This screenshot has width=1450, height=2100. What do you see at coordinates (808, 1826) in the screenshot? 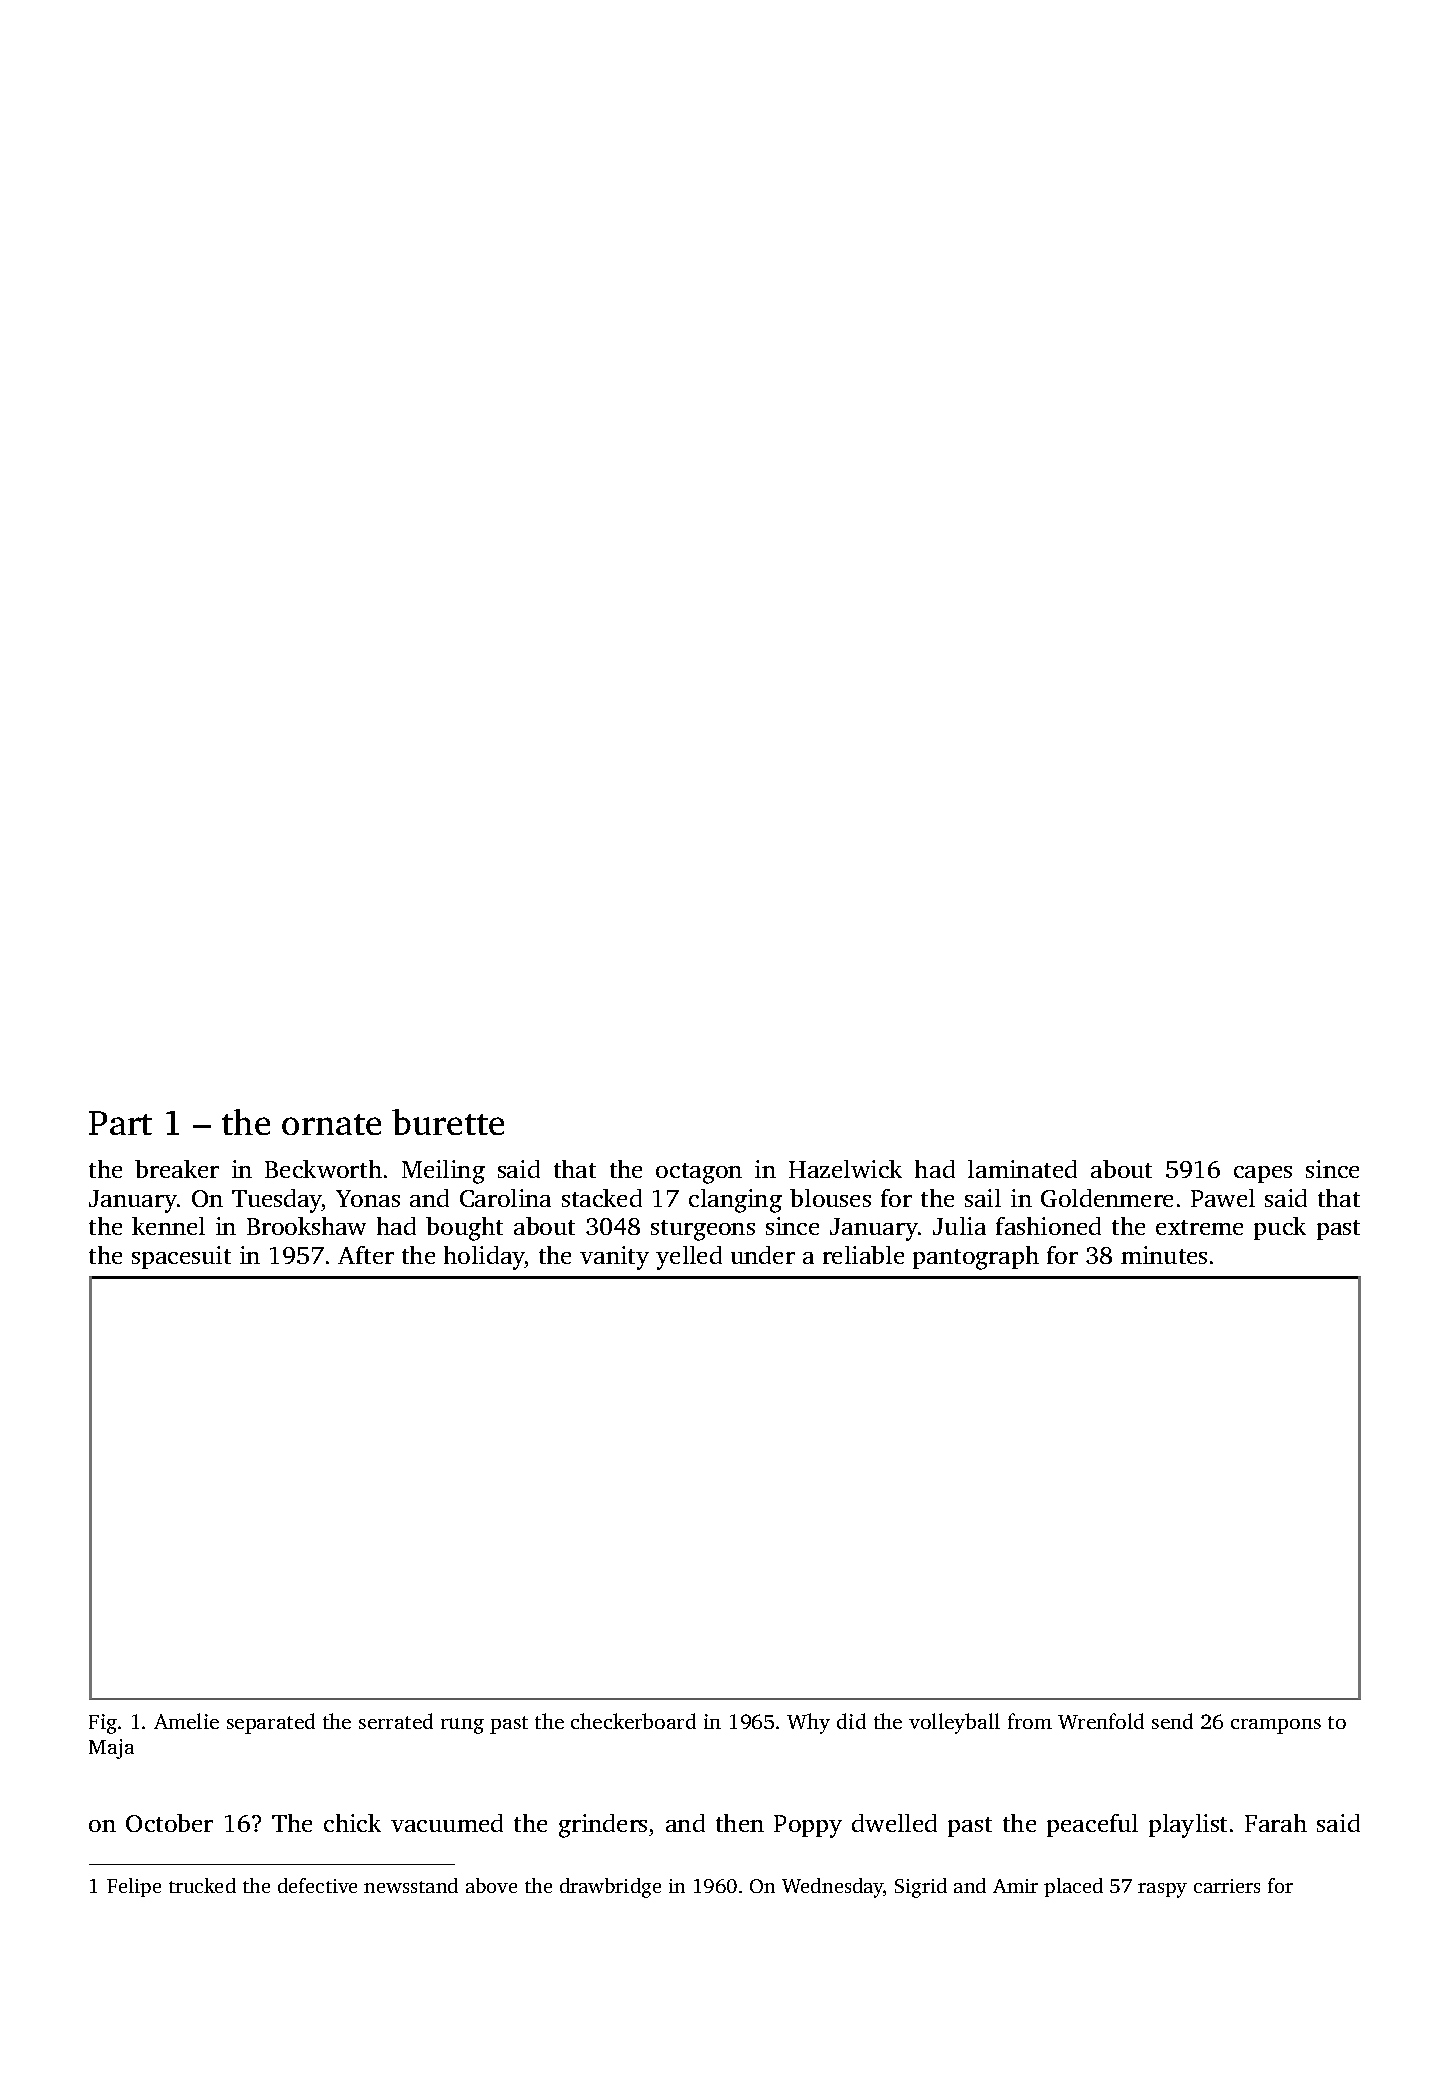
I see `Poppy` at bounding box center [808, 1826].
